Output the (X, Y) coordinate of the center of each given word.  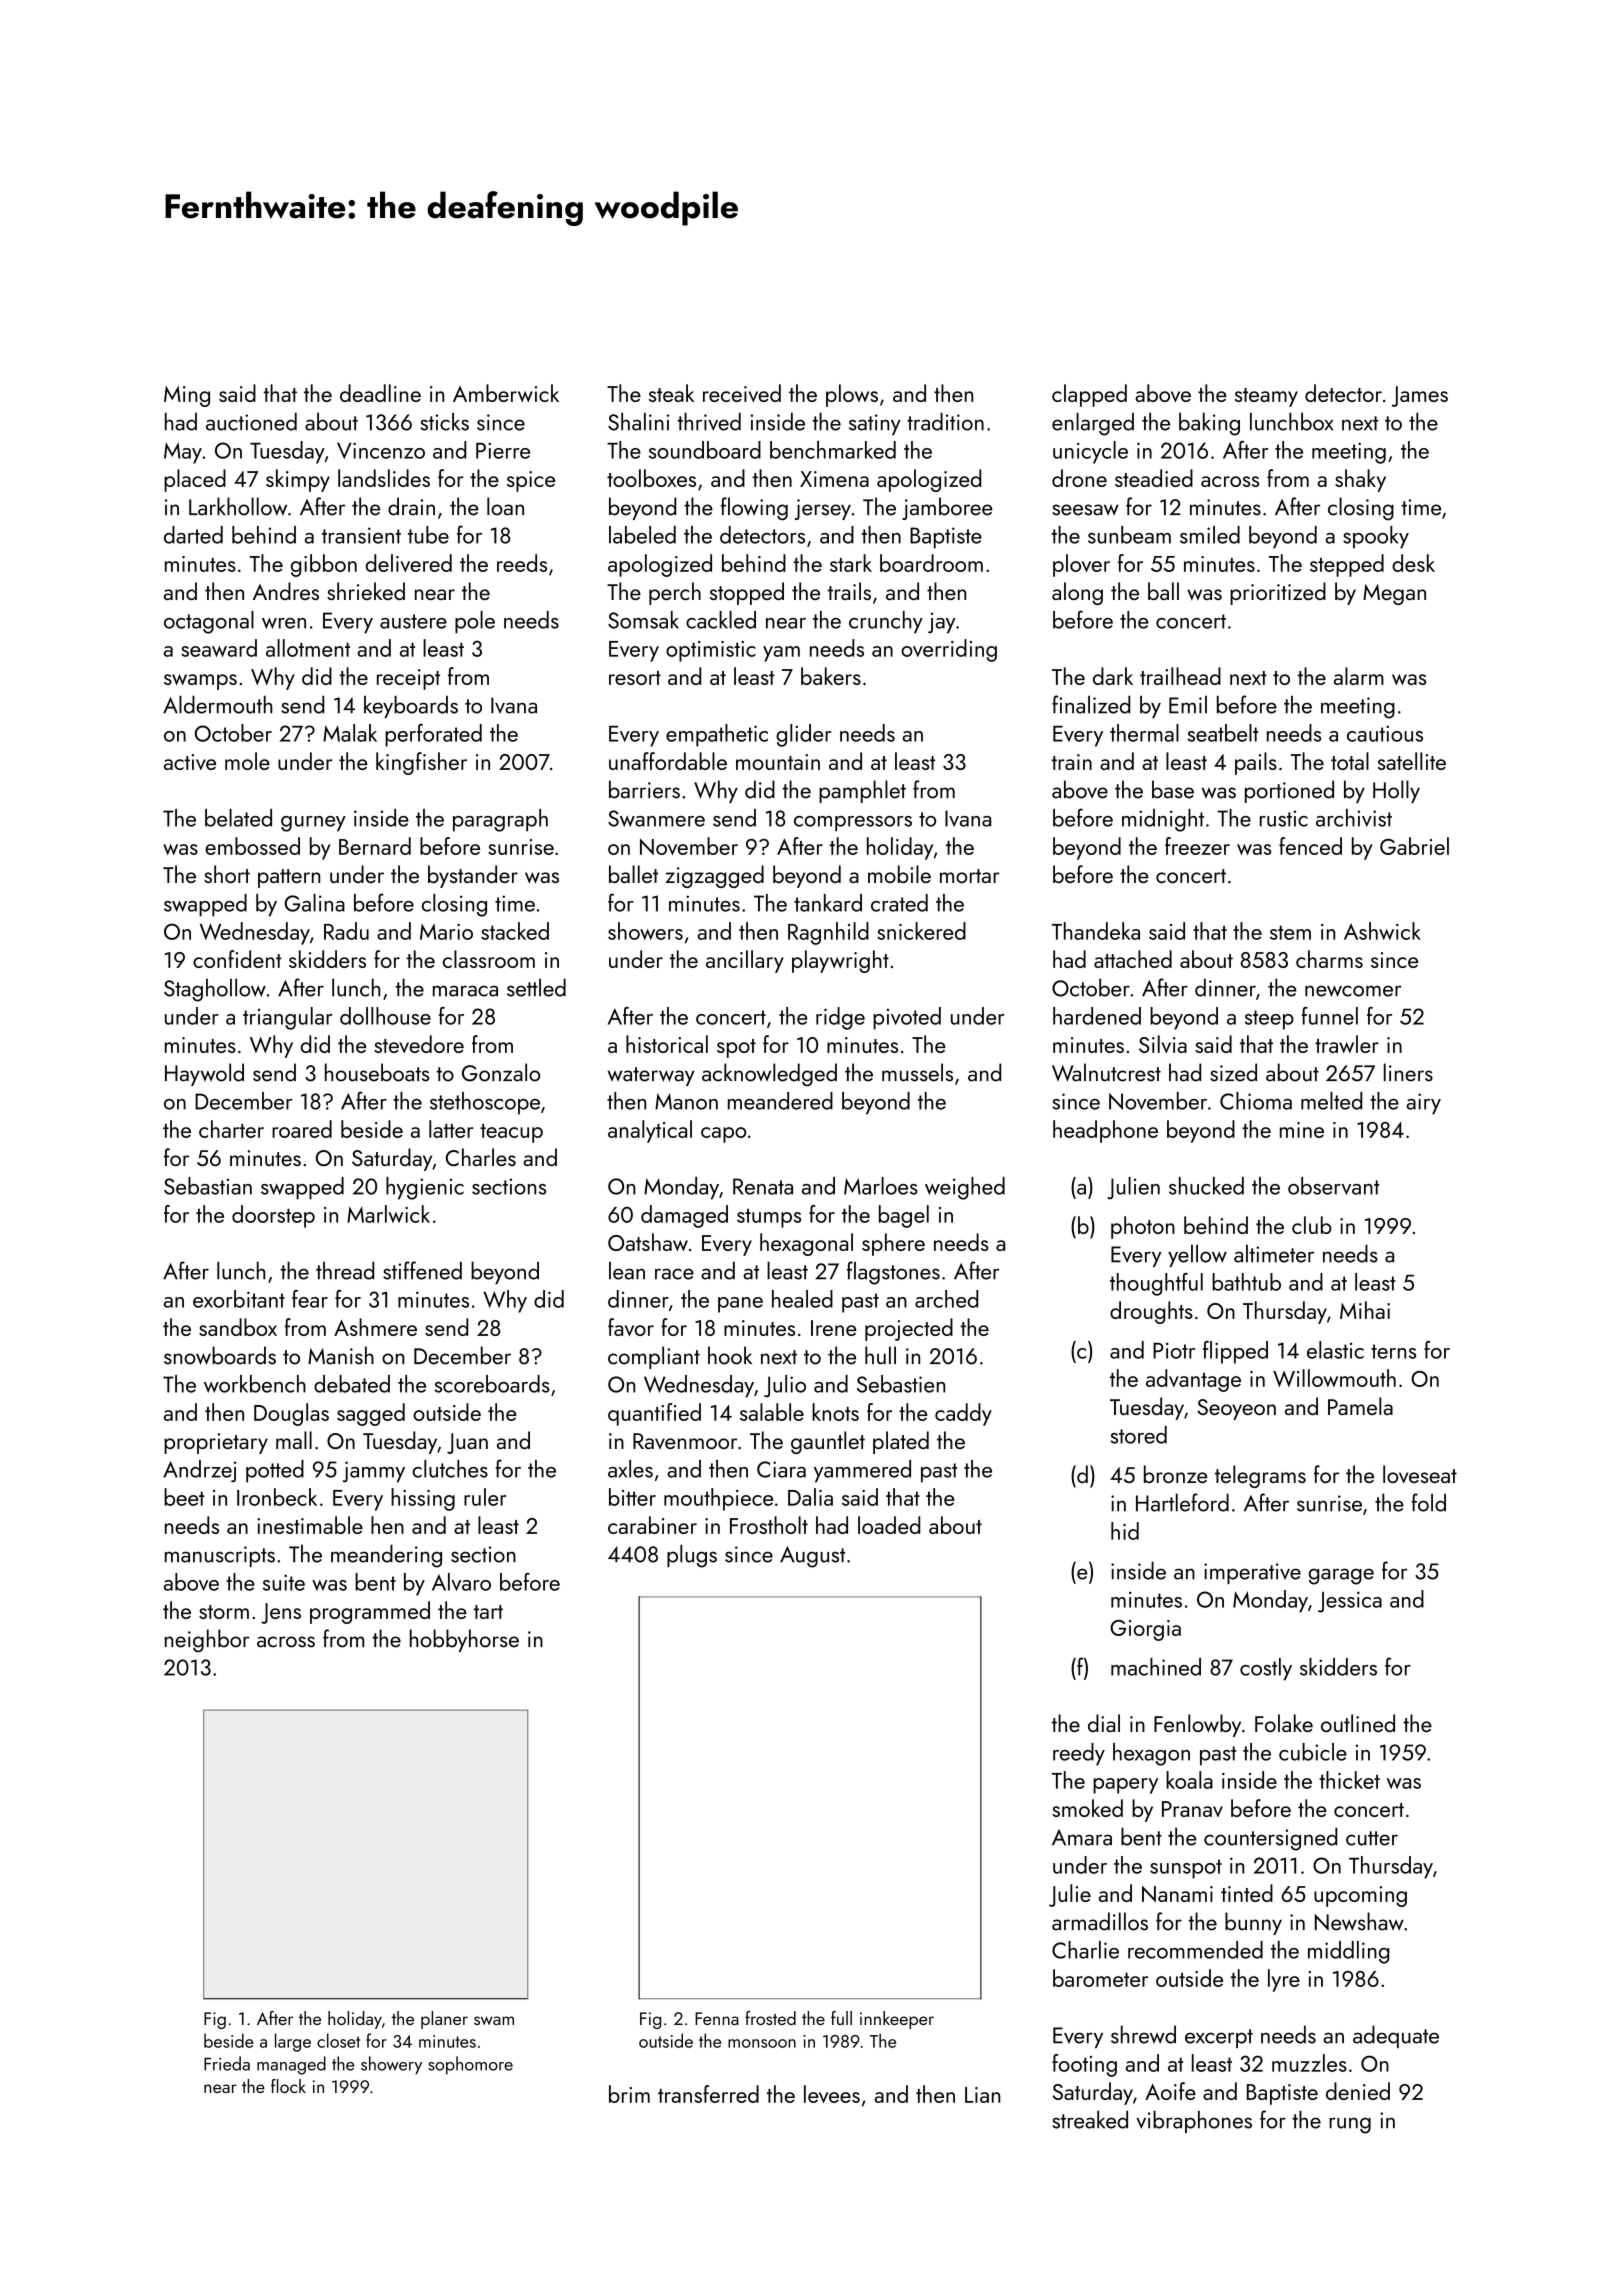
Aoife (1170, 2091)
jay (942, 623)
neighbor (207, 1641)
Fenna (717, 2018)
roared (302, 1129)
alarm (1359, 676)
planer (444, 2020)
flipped (1235, 1352)
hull (880, 1355)
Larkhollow (238, 506)
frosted (770, 2018)
